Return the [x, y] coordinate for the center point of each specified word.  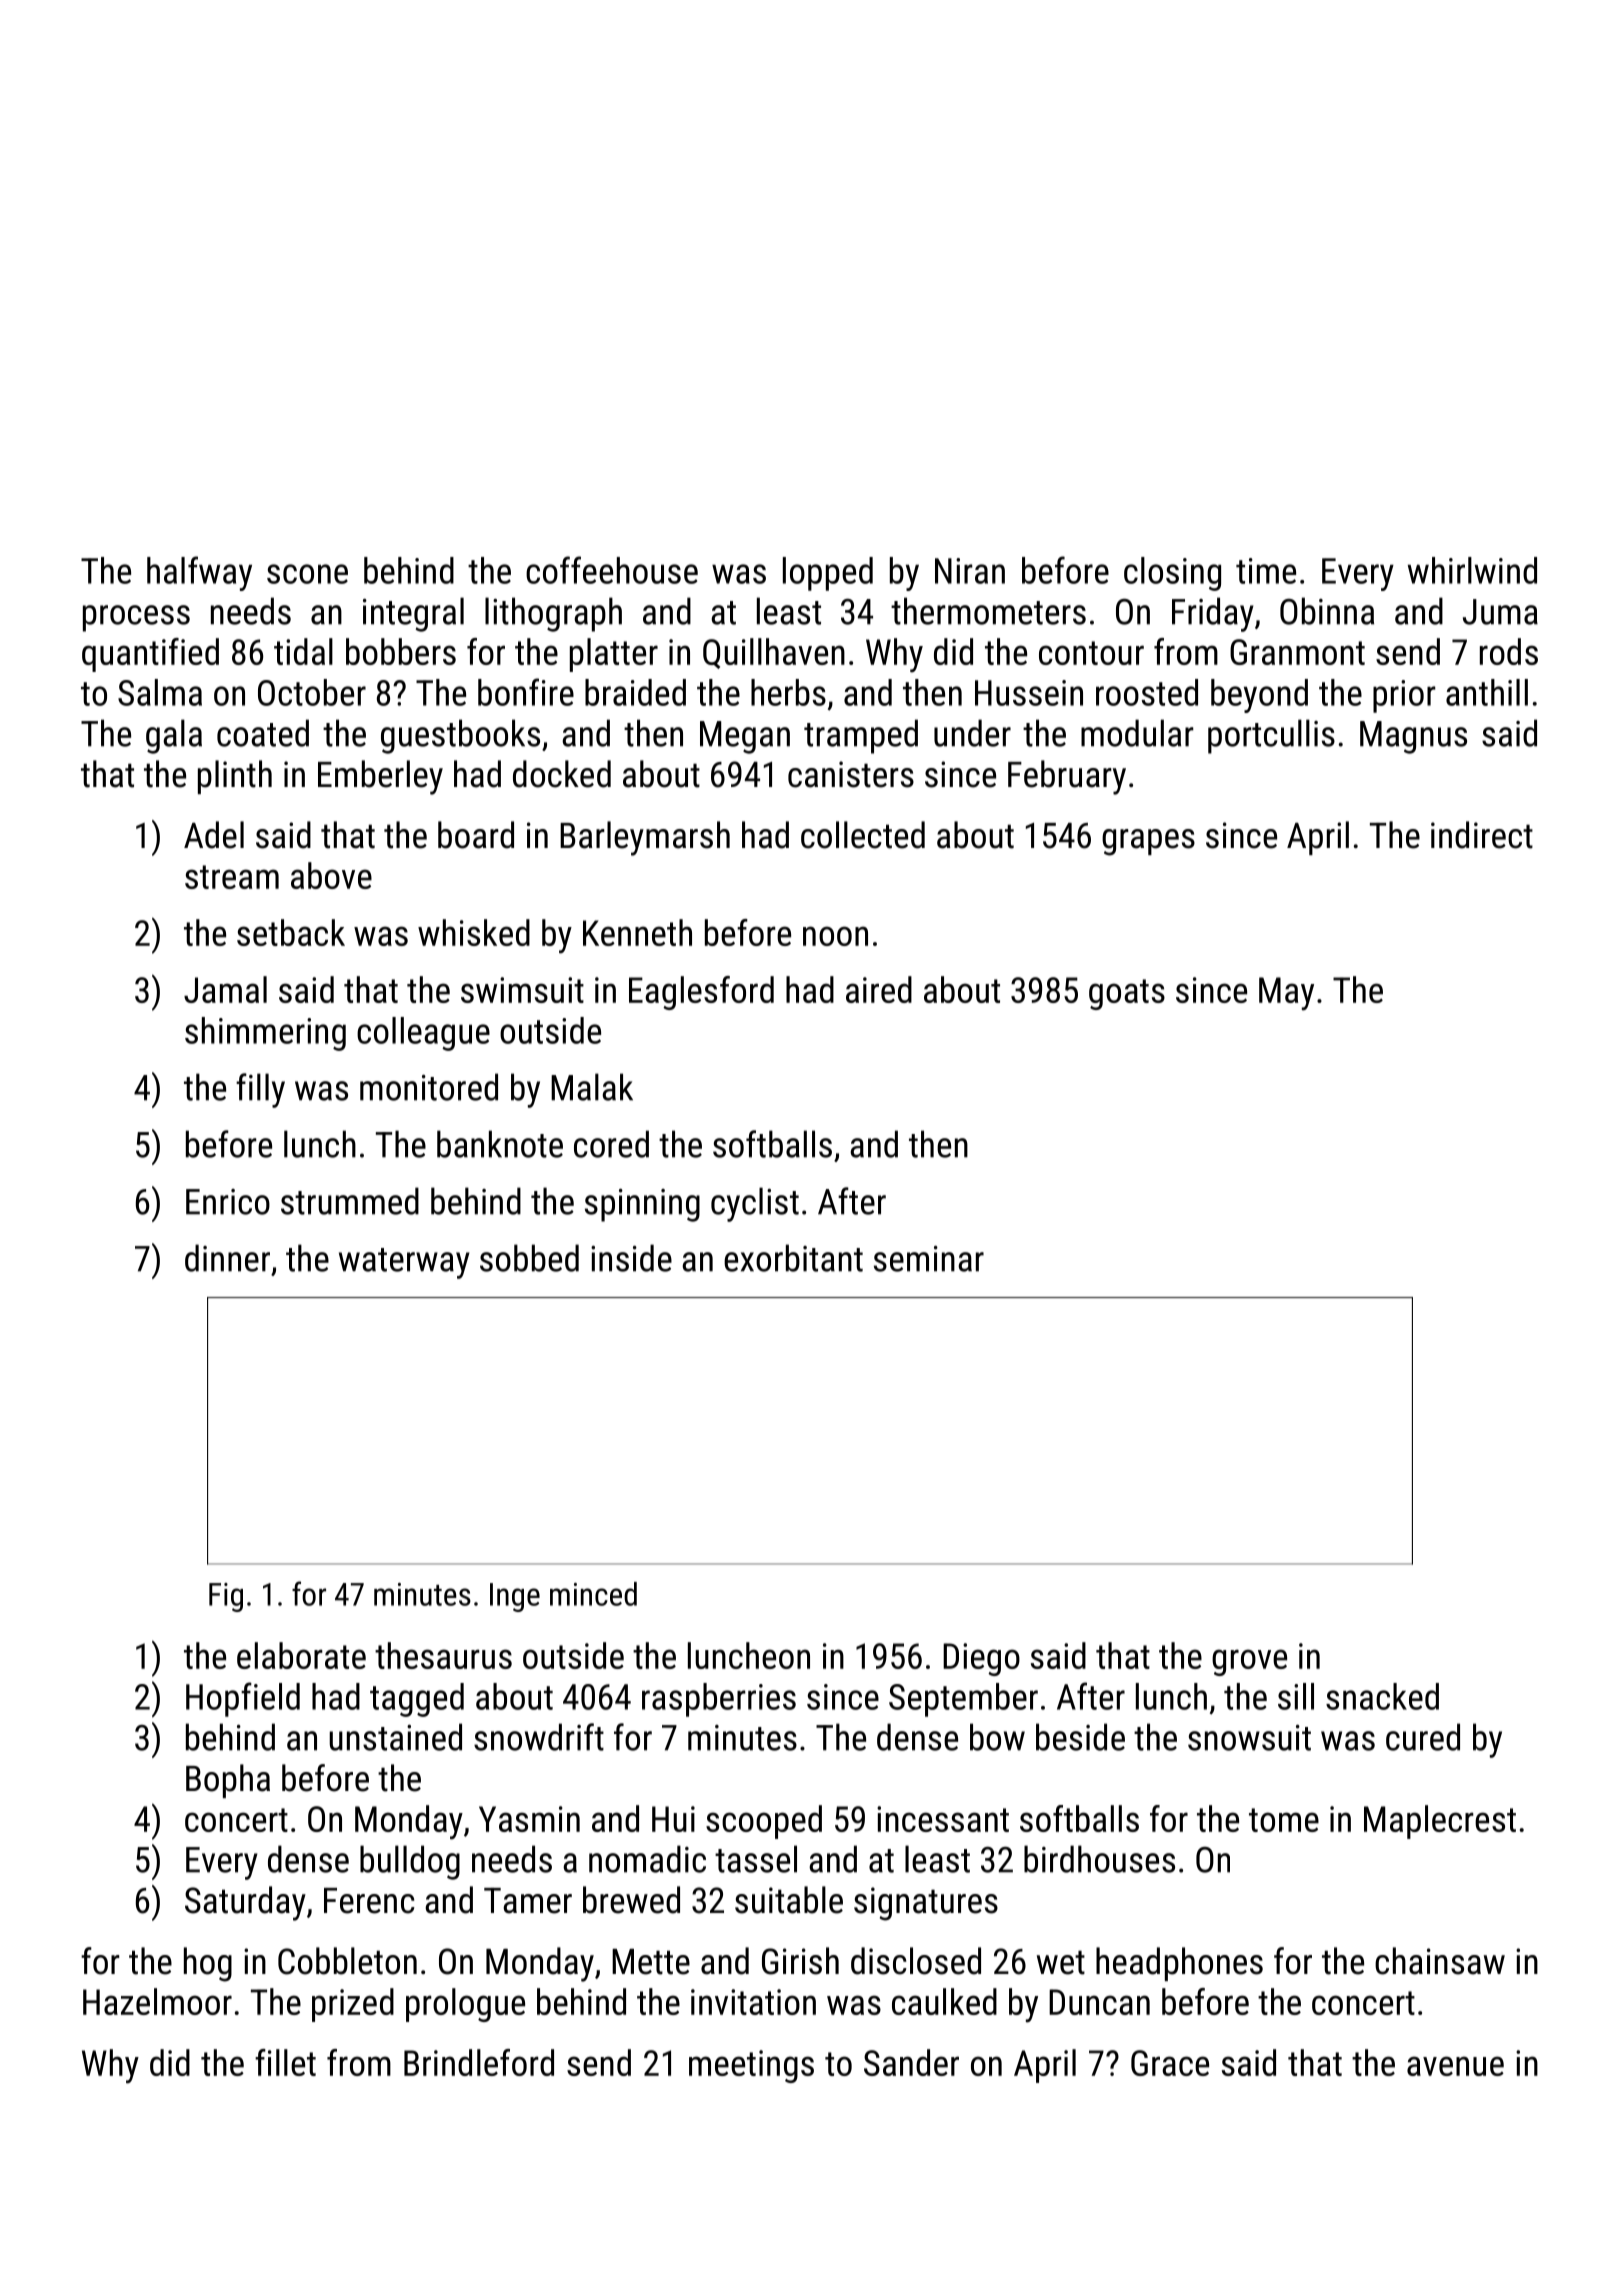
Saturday [245, 1903]
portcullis [1271, 736]
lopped [828, 574]
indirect [1482, 835]
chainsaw [1440, 1961]
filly [260, 1090]
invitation [753, 2002]
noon [835, 936]
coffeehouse [612, 570]
